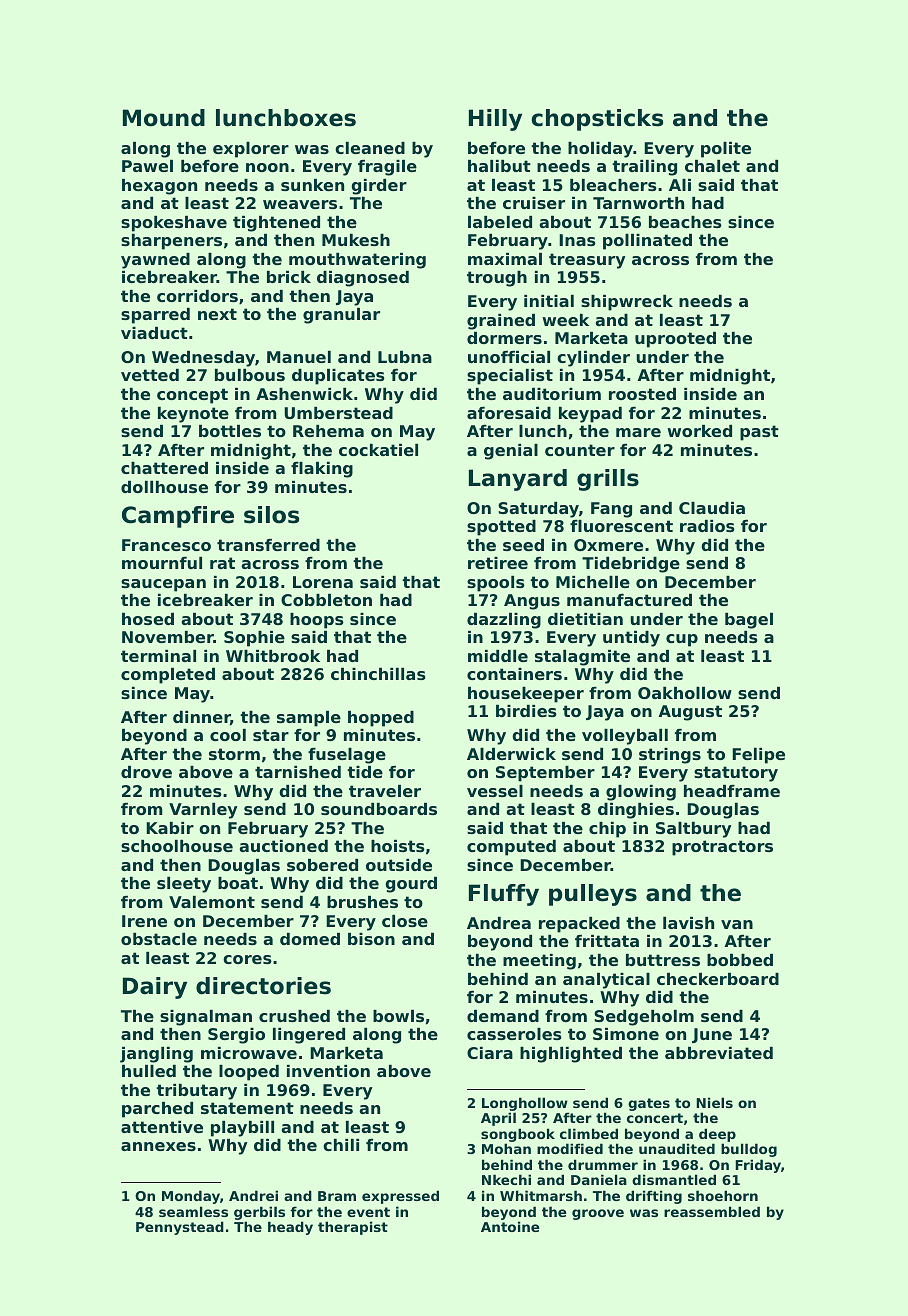 The height and width of the screenshot is (1316, 908). Describe the element at coordinates (385, 791) in the screenshot. I see `traveler` at that location.
